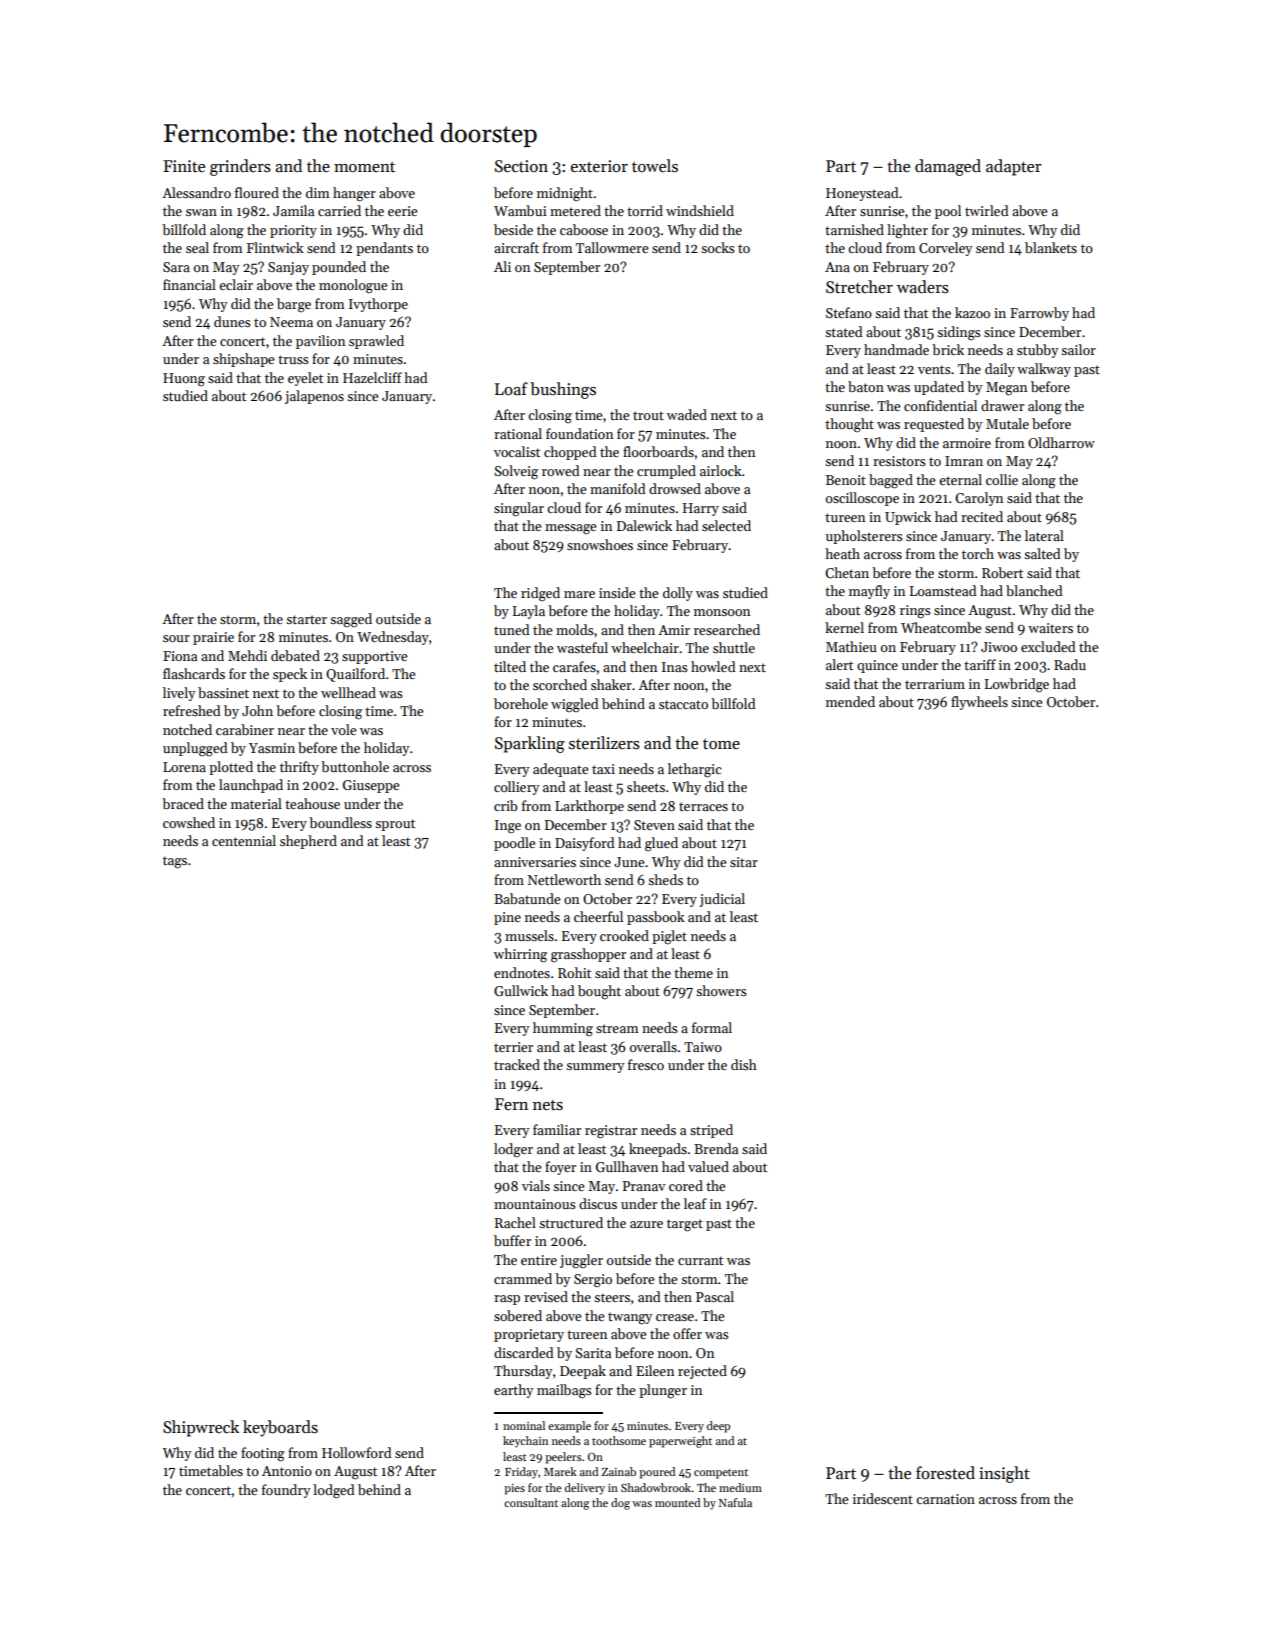 This screenshot has height=1634, width=1263. What do you see at coordinates (967, 443) in the screenshot?
I see `armoire` at bounding box center [967, 443].
